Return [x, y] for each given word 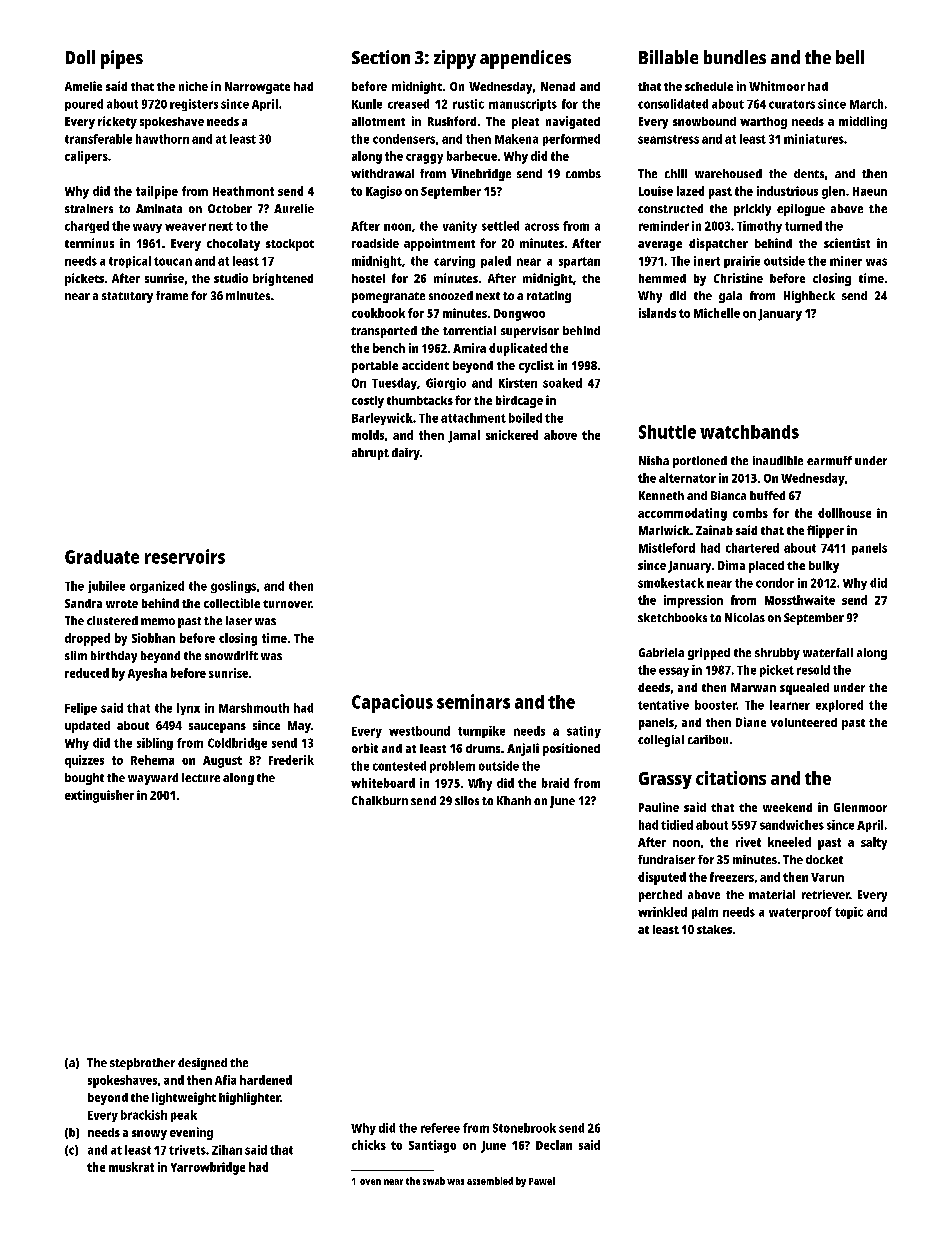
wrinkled [662, 912]
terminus [89, 243]
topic [849, 913]
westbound [419, 731]
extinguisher [99, 796]
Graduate [102, 557]
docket [824, 859]
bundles [735, 57]
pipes [122, 59]
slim [76, 655]
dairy [406, 454]
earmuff [829, 460]
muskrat [131, 1167]
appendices [525, 59]
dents [809, 173]
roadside [375, 243]
